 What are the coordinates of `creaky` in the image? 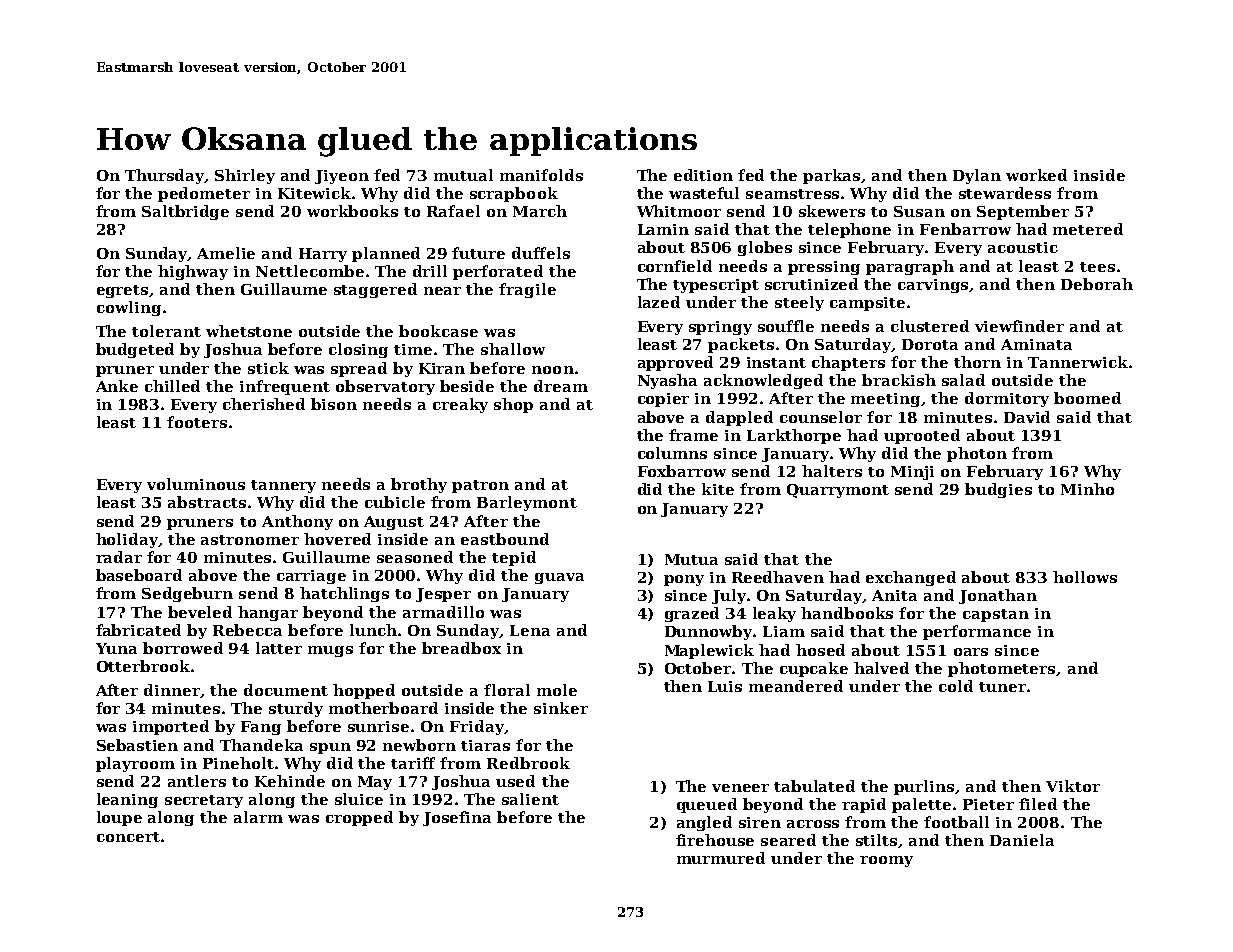 It's located at (460, 405).
